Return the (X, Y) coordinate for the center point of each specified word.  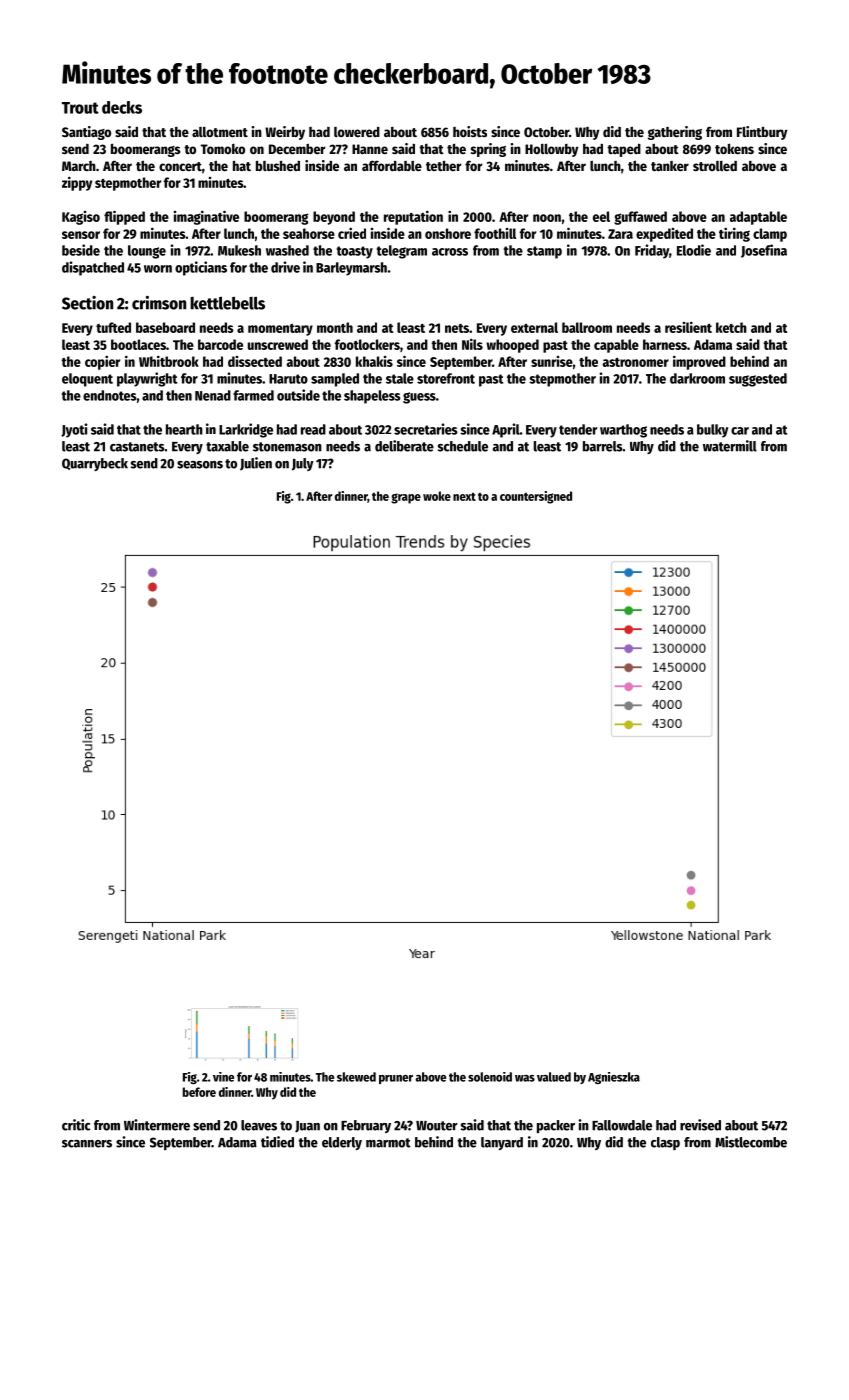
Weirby (285, 133)
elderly (342, 1143)
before (199, 1092)
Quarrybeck (95, 464)
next (464, 496)
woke (437, 496)
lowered (357, 131)
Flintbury (762, 133)
